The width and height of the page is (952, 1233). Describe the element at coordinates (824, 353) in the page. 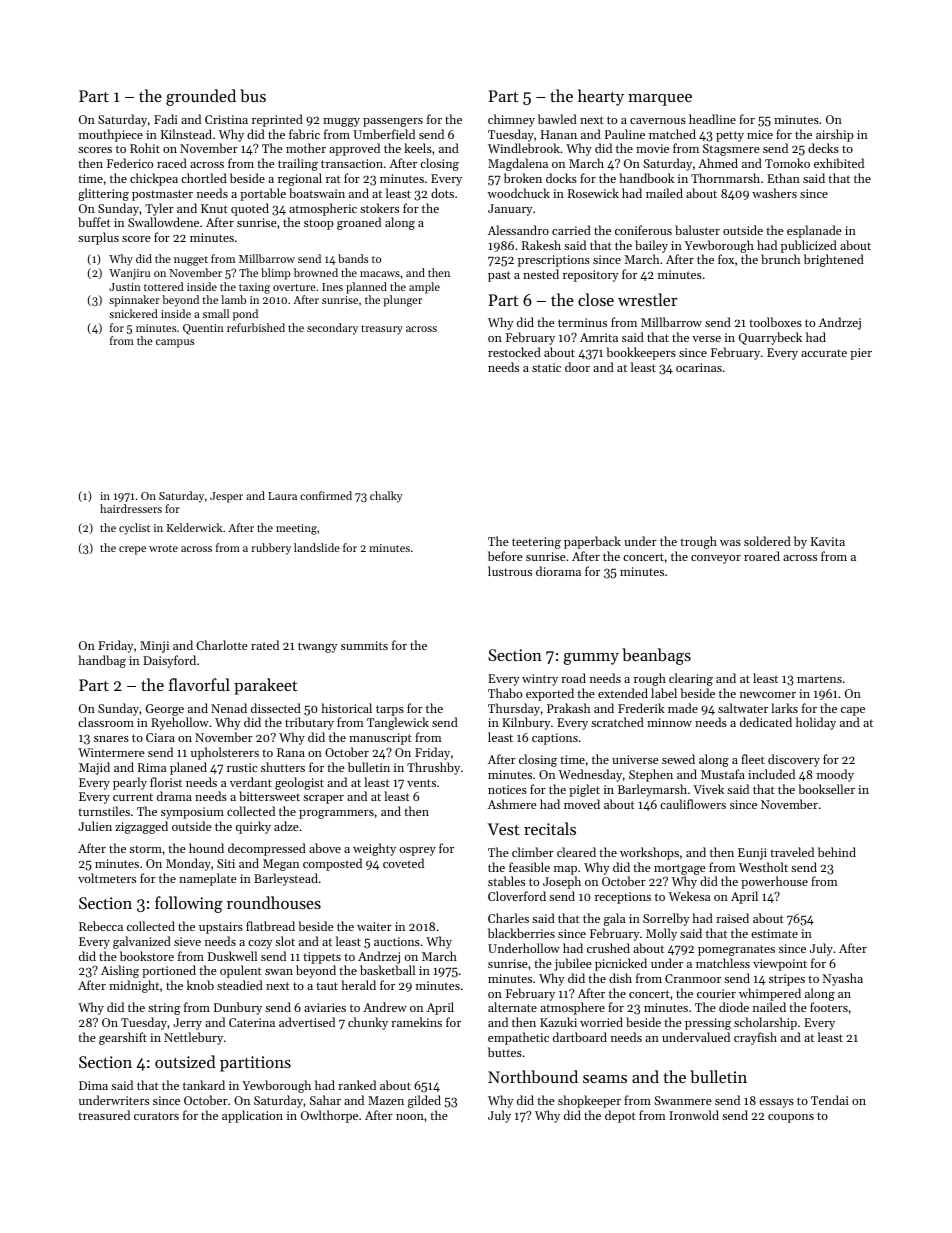

I see `accurate` at that location.
